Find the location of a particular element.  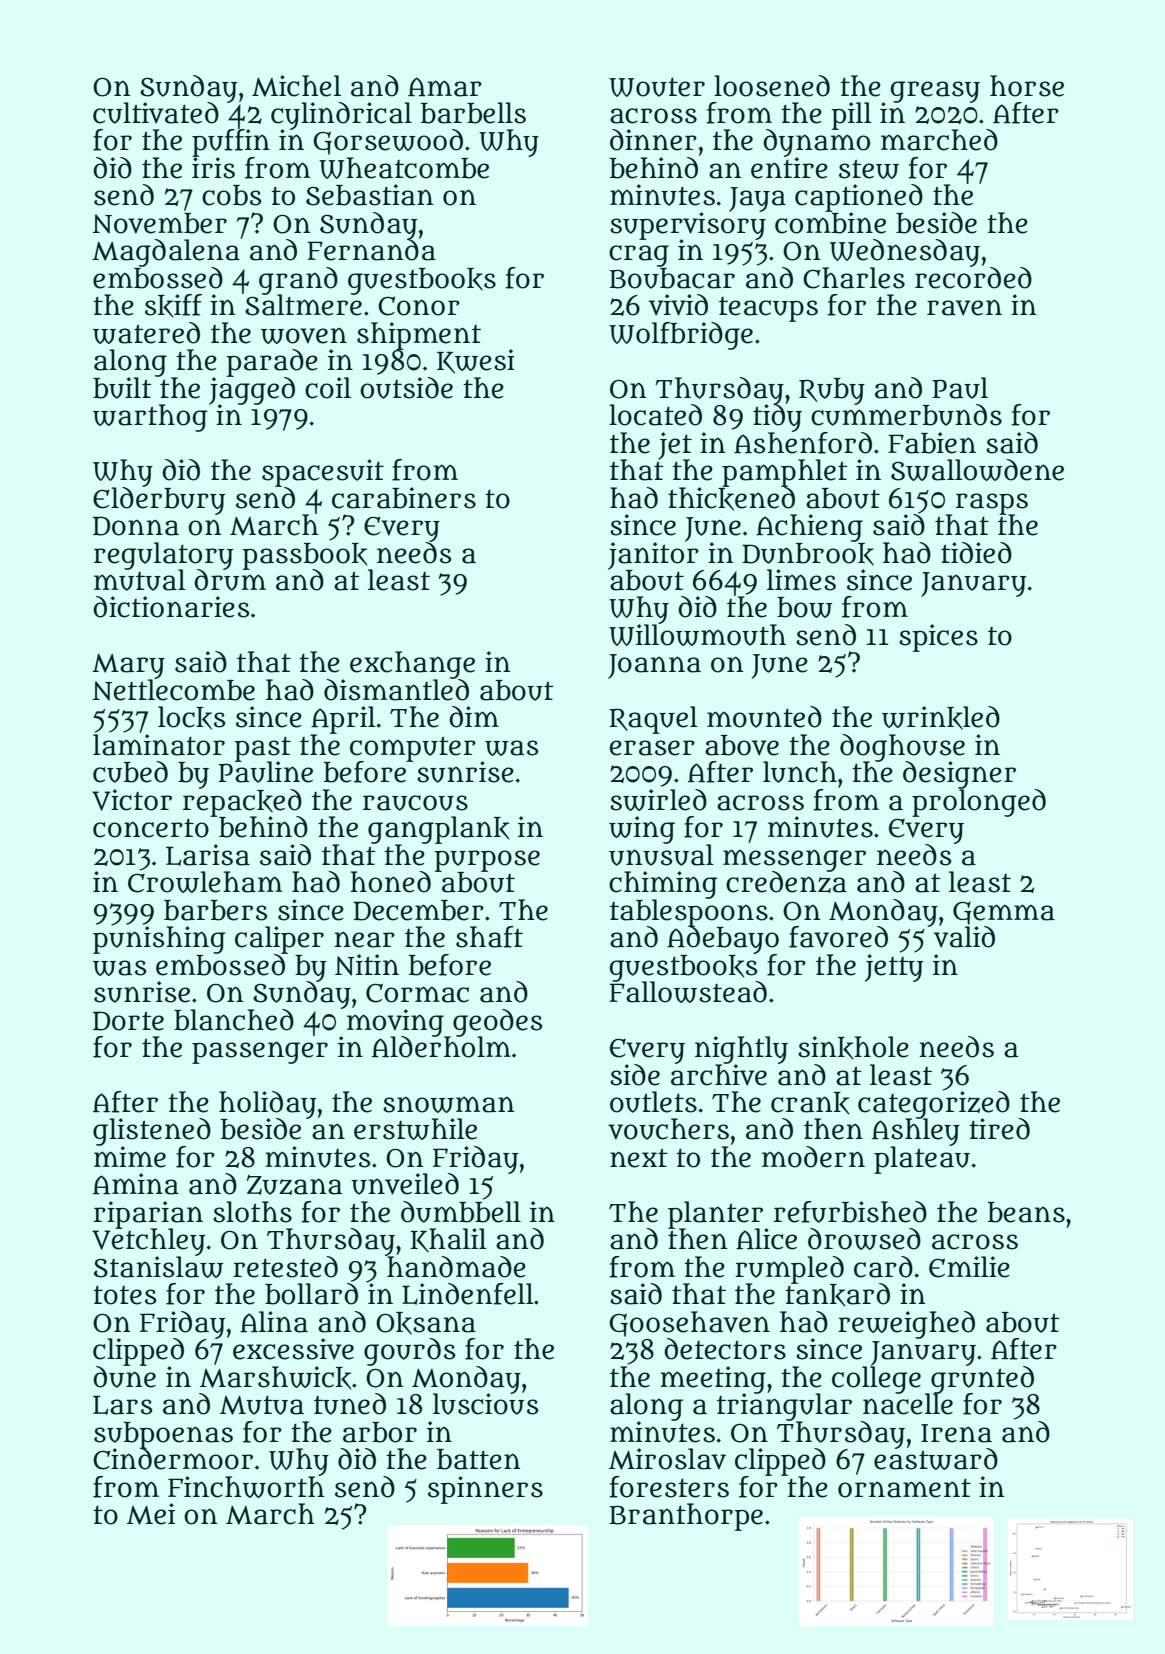

cubed is located at coordinates (130, 772).
